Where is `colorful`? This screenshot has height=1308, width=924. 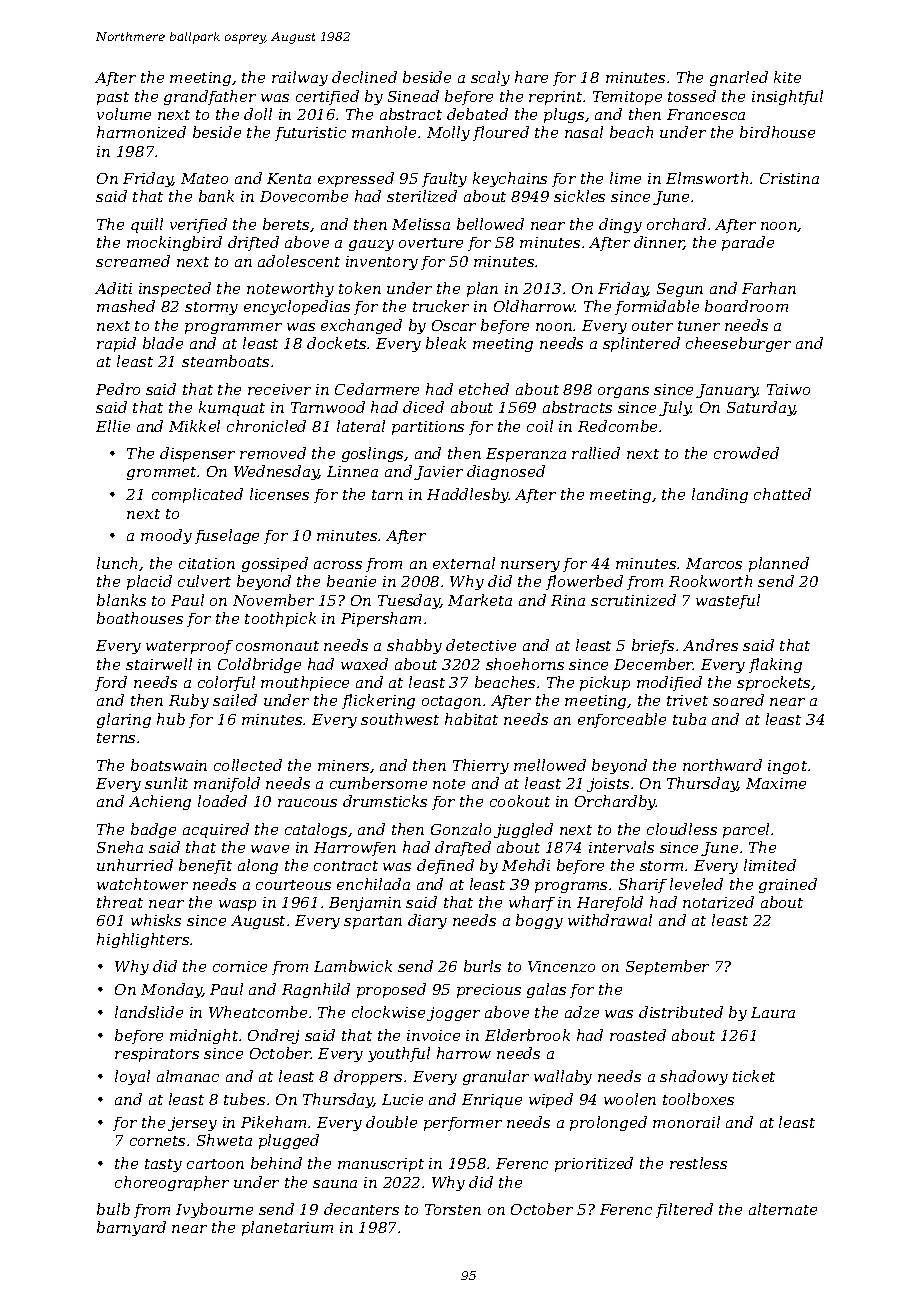 colorful is located at coordinates (226, 683).
